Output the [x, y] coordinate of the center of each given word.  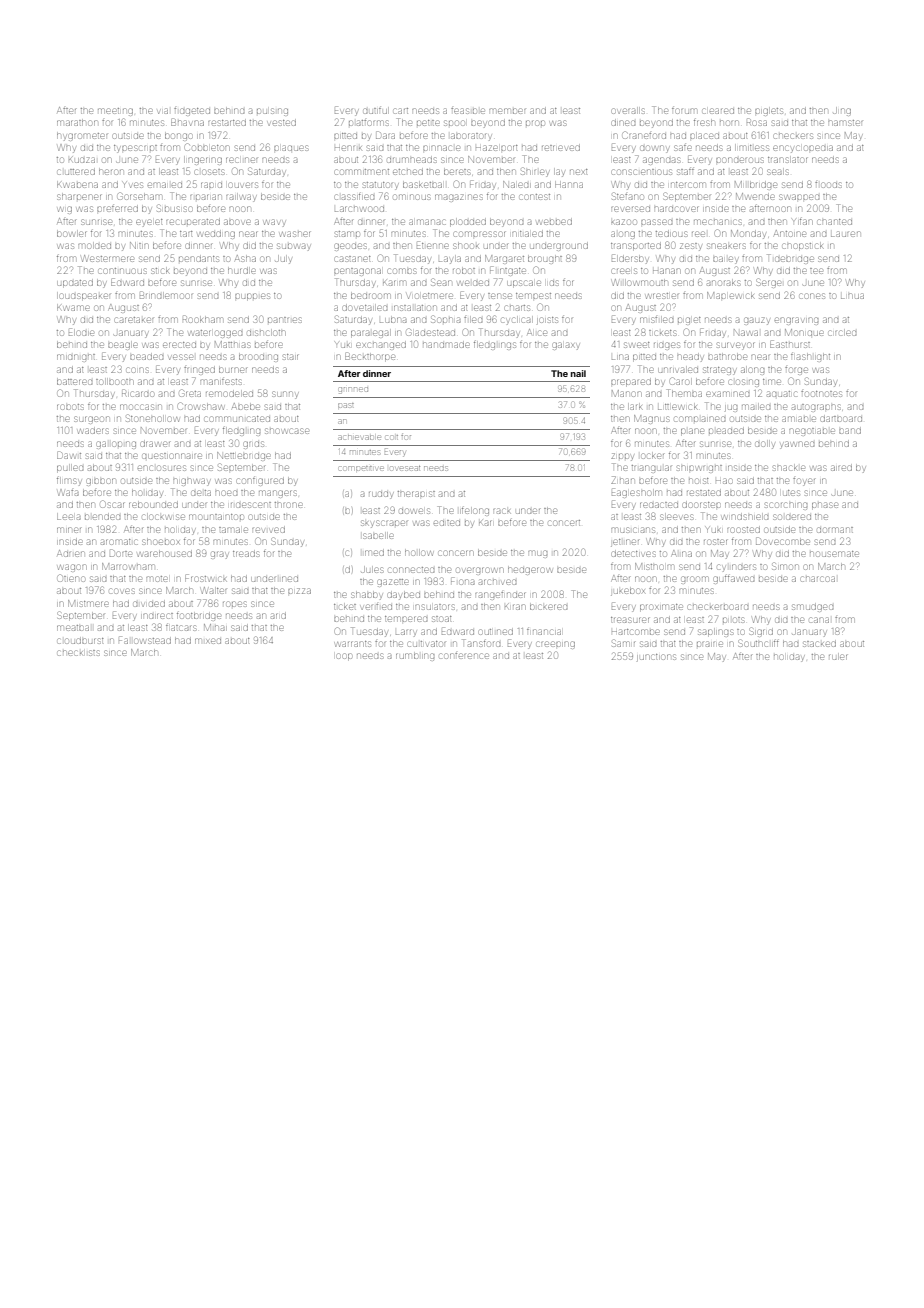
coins [138, 370]
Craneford [644, 135]
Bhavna [187, 122]
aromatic [119, 542]
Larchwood [359, 209]
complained [700, 419]
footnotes [821, 394]
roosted [743, 530]
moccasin [140, 407]
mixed [208, 641]
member [507, 111]
